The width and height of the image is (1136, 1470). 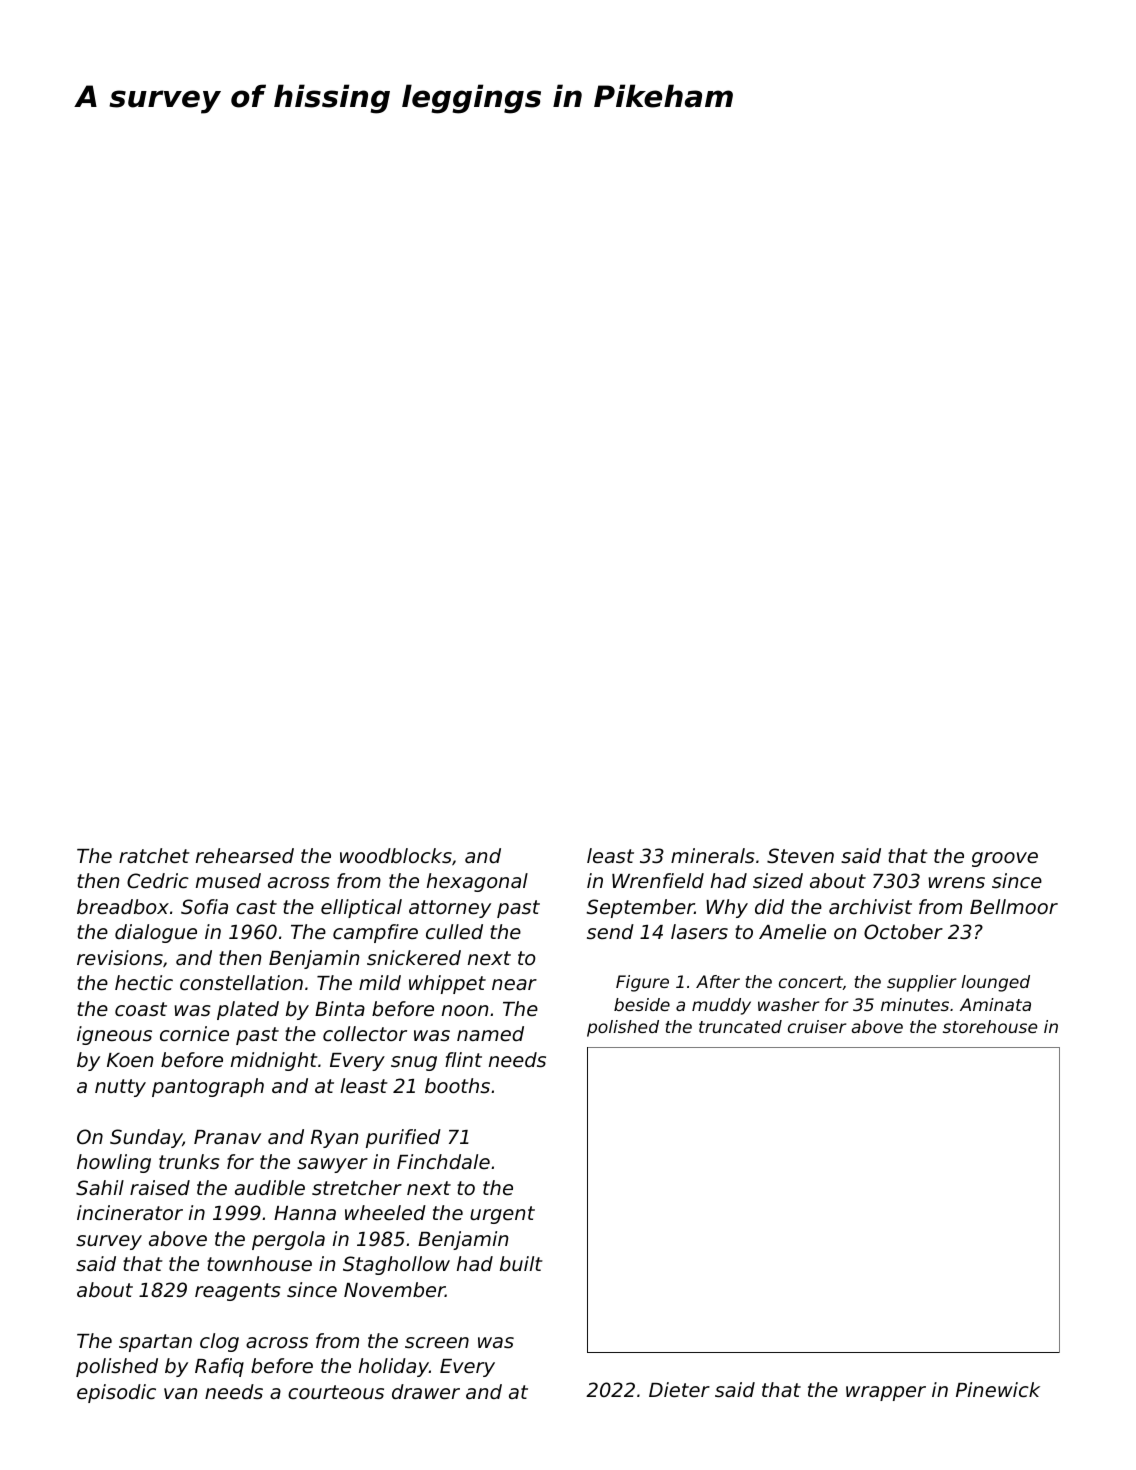 I want to click on Sunday, so click(x=146, y=1138).
